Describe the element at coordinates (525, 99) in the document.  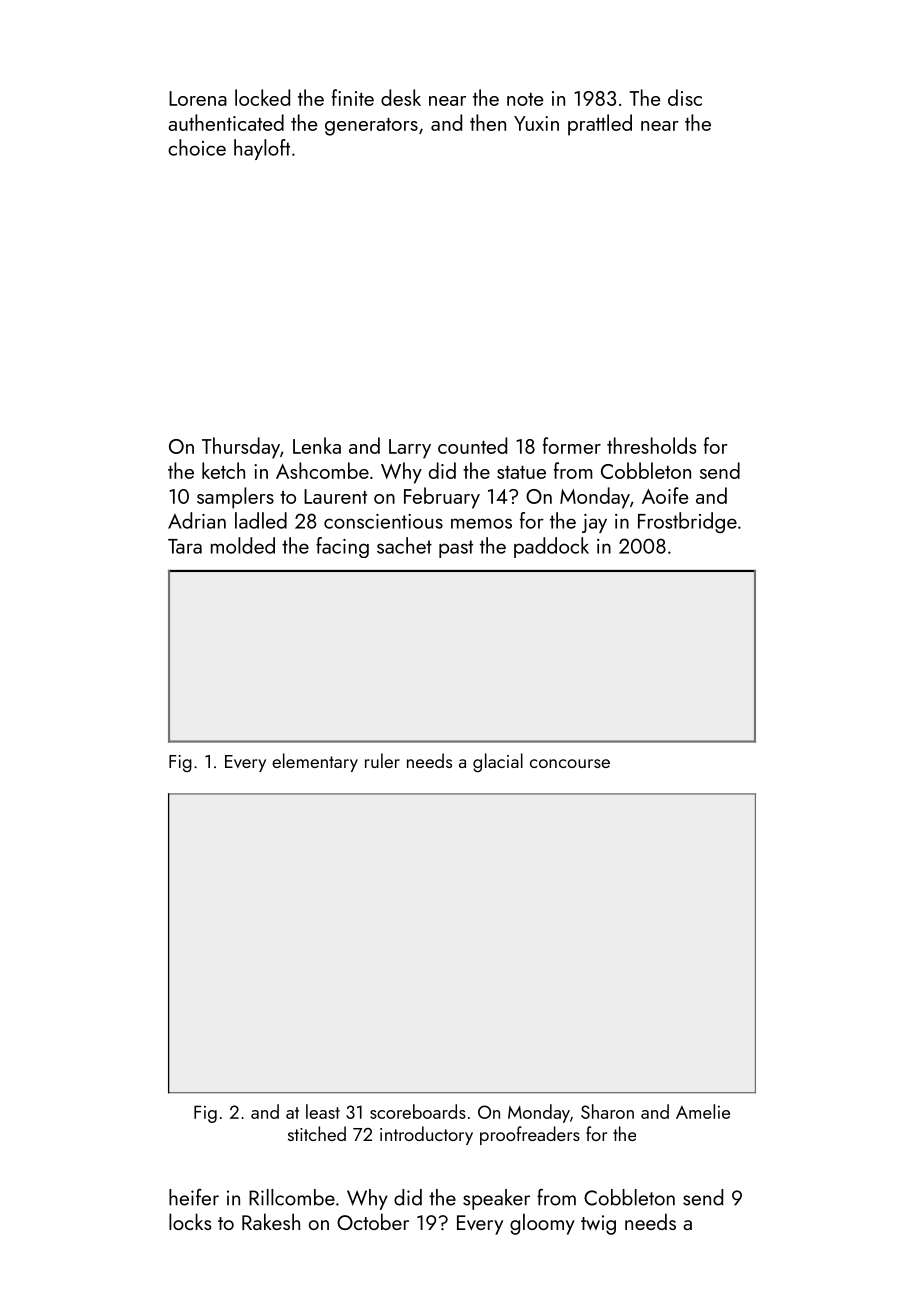
I see `note` at that location.
